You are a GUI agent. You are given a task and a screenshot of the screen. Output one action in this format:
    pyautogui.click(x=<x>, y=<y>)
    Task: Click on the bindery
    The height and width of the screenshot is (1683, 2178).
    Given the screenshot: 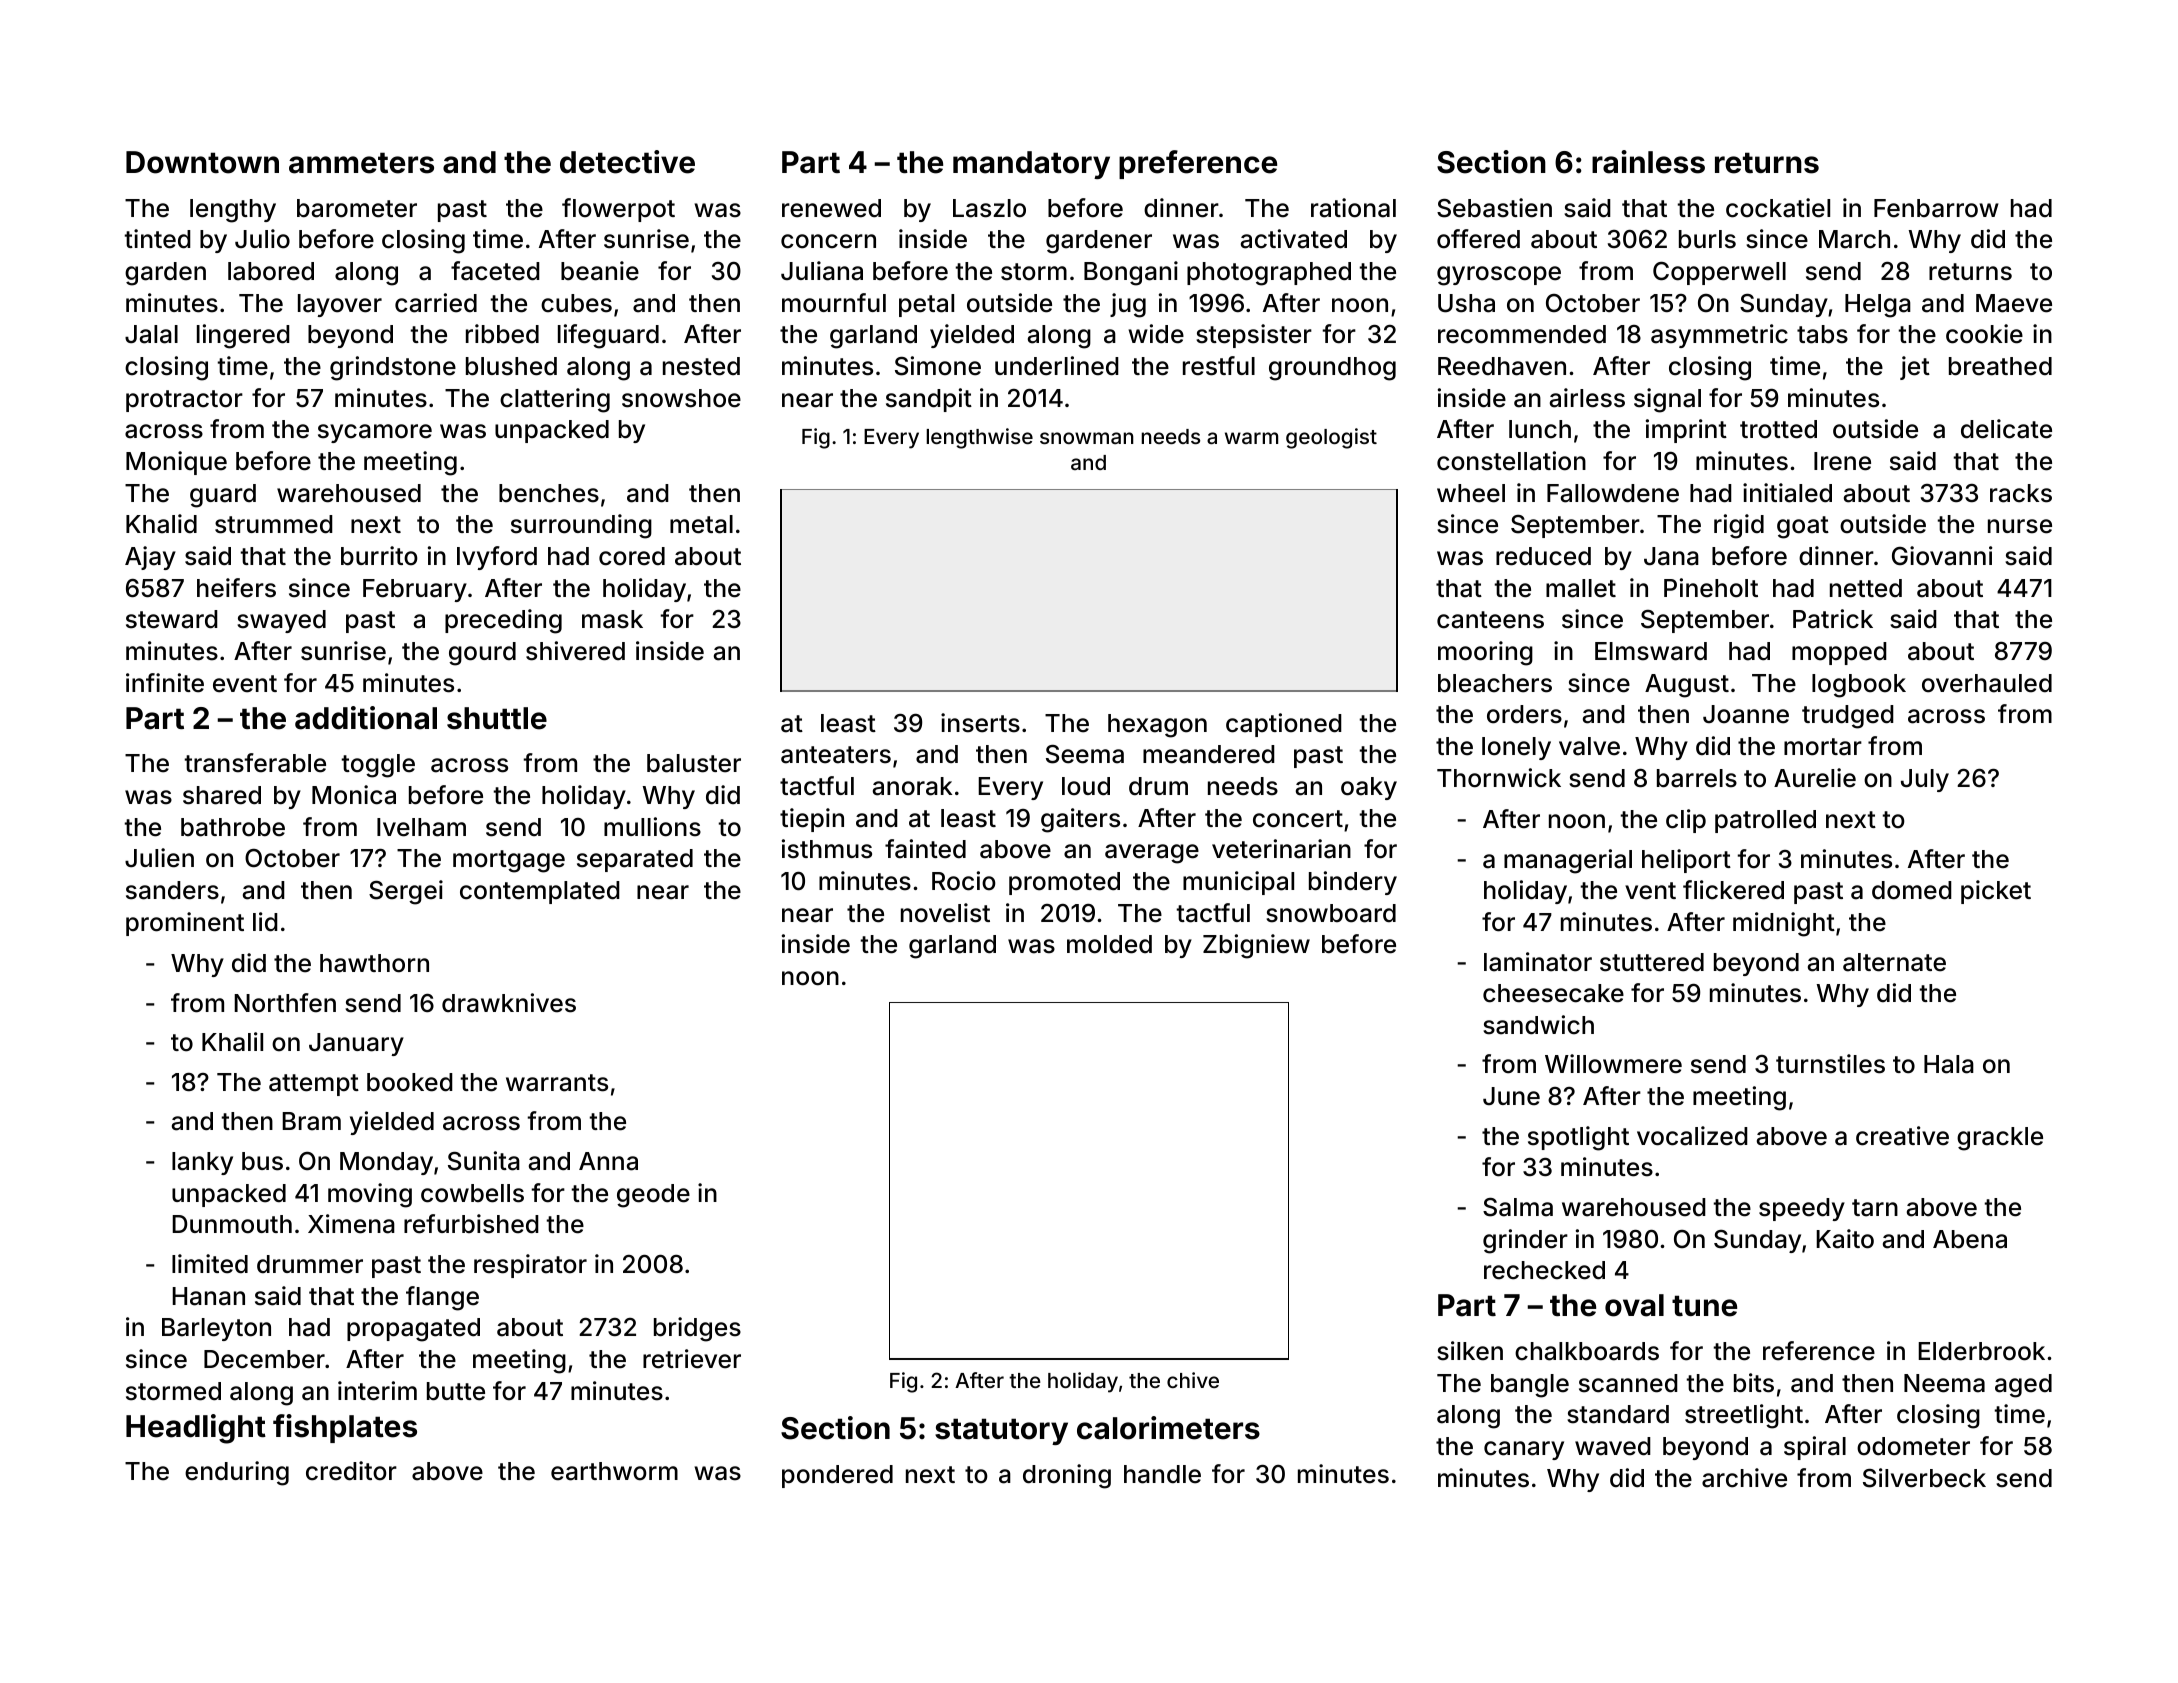 What is the action you would take?
    pyautogui.click(x=1353, y=883)
